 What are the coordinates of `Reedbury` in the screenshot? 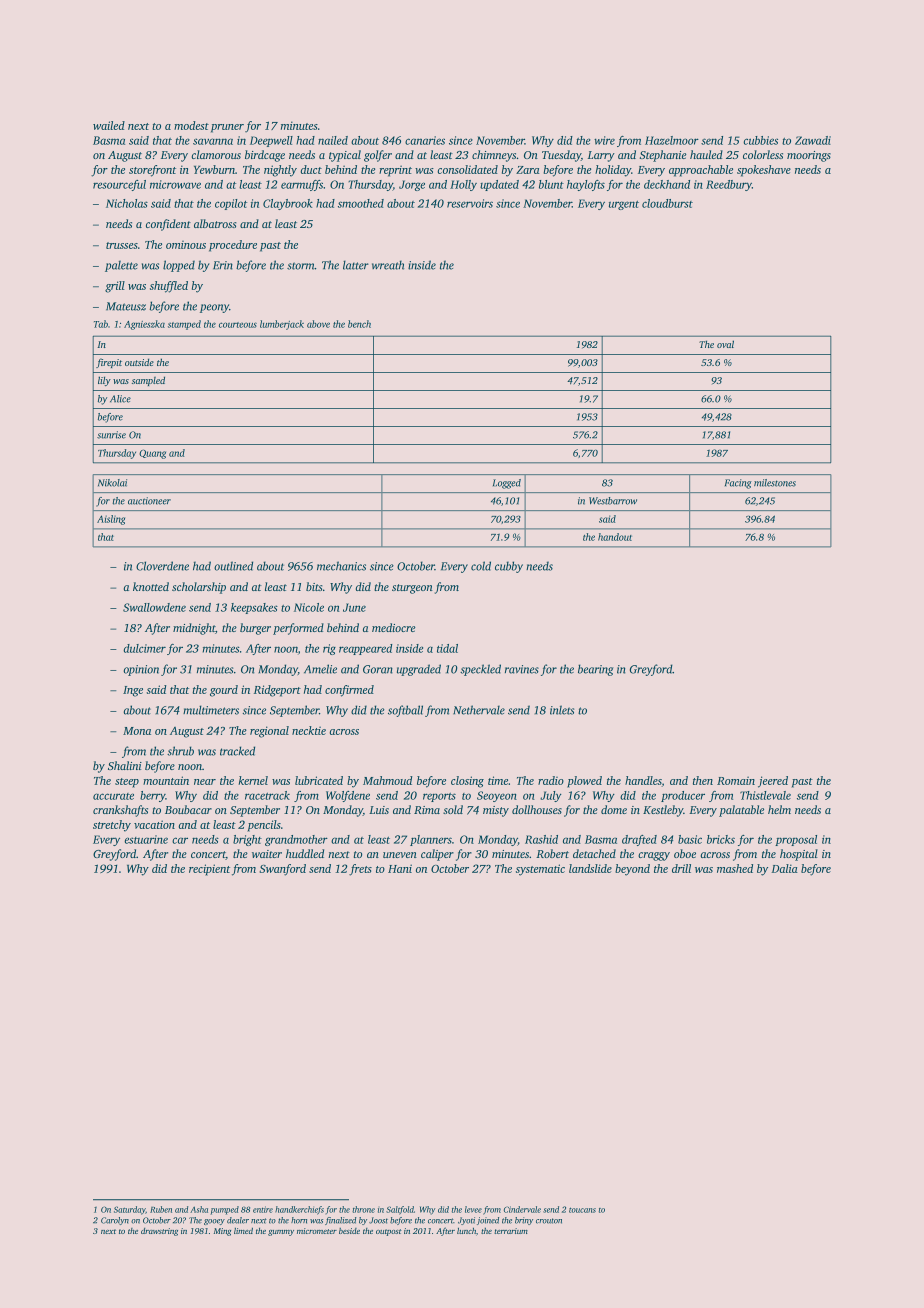 It's located at (729, 185).
